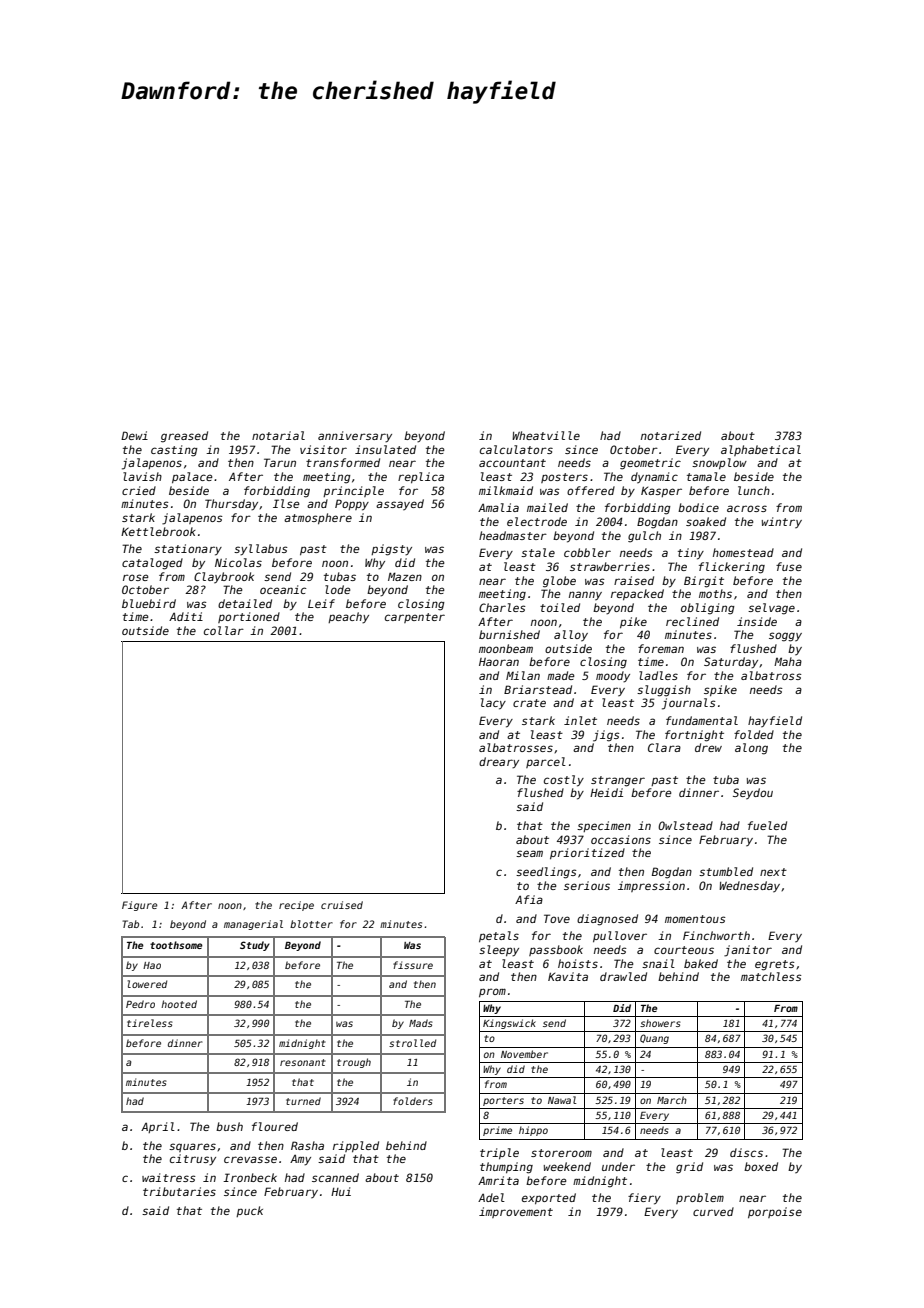 The width and height of the screenshot is (924, 1308). What do you see at coordinates (746, 1152) in the screenshot?
I see `discs` at bounding box center [746, 1152].
